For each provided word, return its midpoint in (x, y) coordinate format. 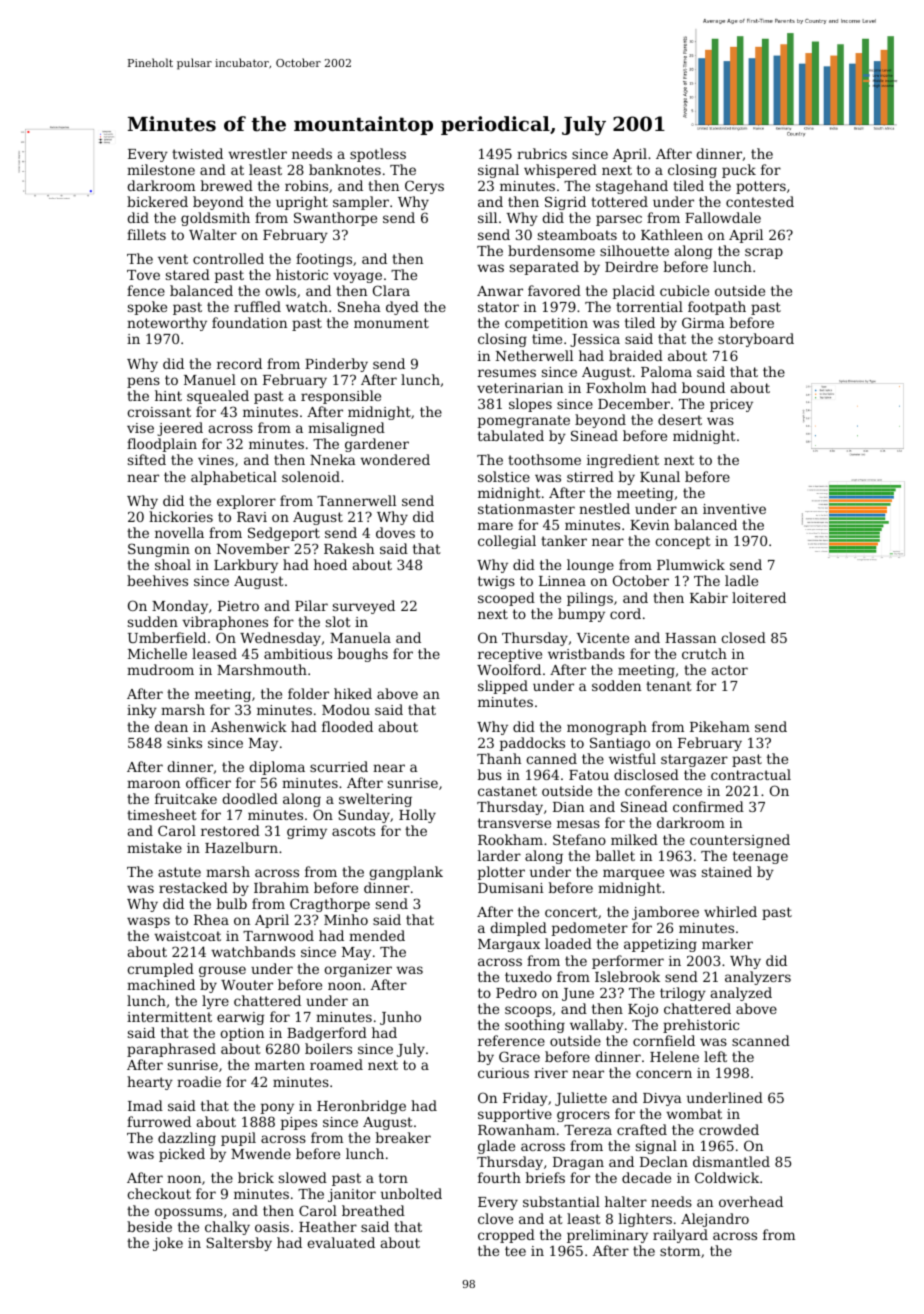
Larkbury (246, 566)
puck (739, 171)
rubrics (542, 153)
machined (161, 984)
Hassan (690, 638)
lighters (645, 1220)
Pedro (516, 992)
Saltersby (239, 1244)
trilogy (683, 994)
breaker (403, 1137)
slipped (503, 687)
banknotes (345, 169)
